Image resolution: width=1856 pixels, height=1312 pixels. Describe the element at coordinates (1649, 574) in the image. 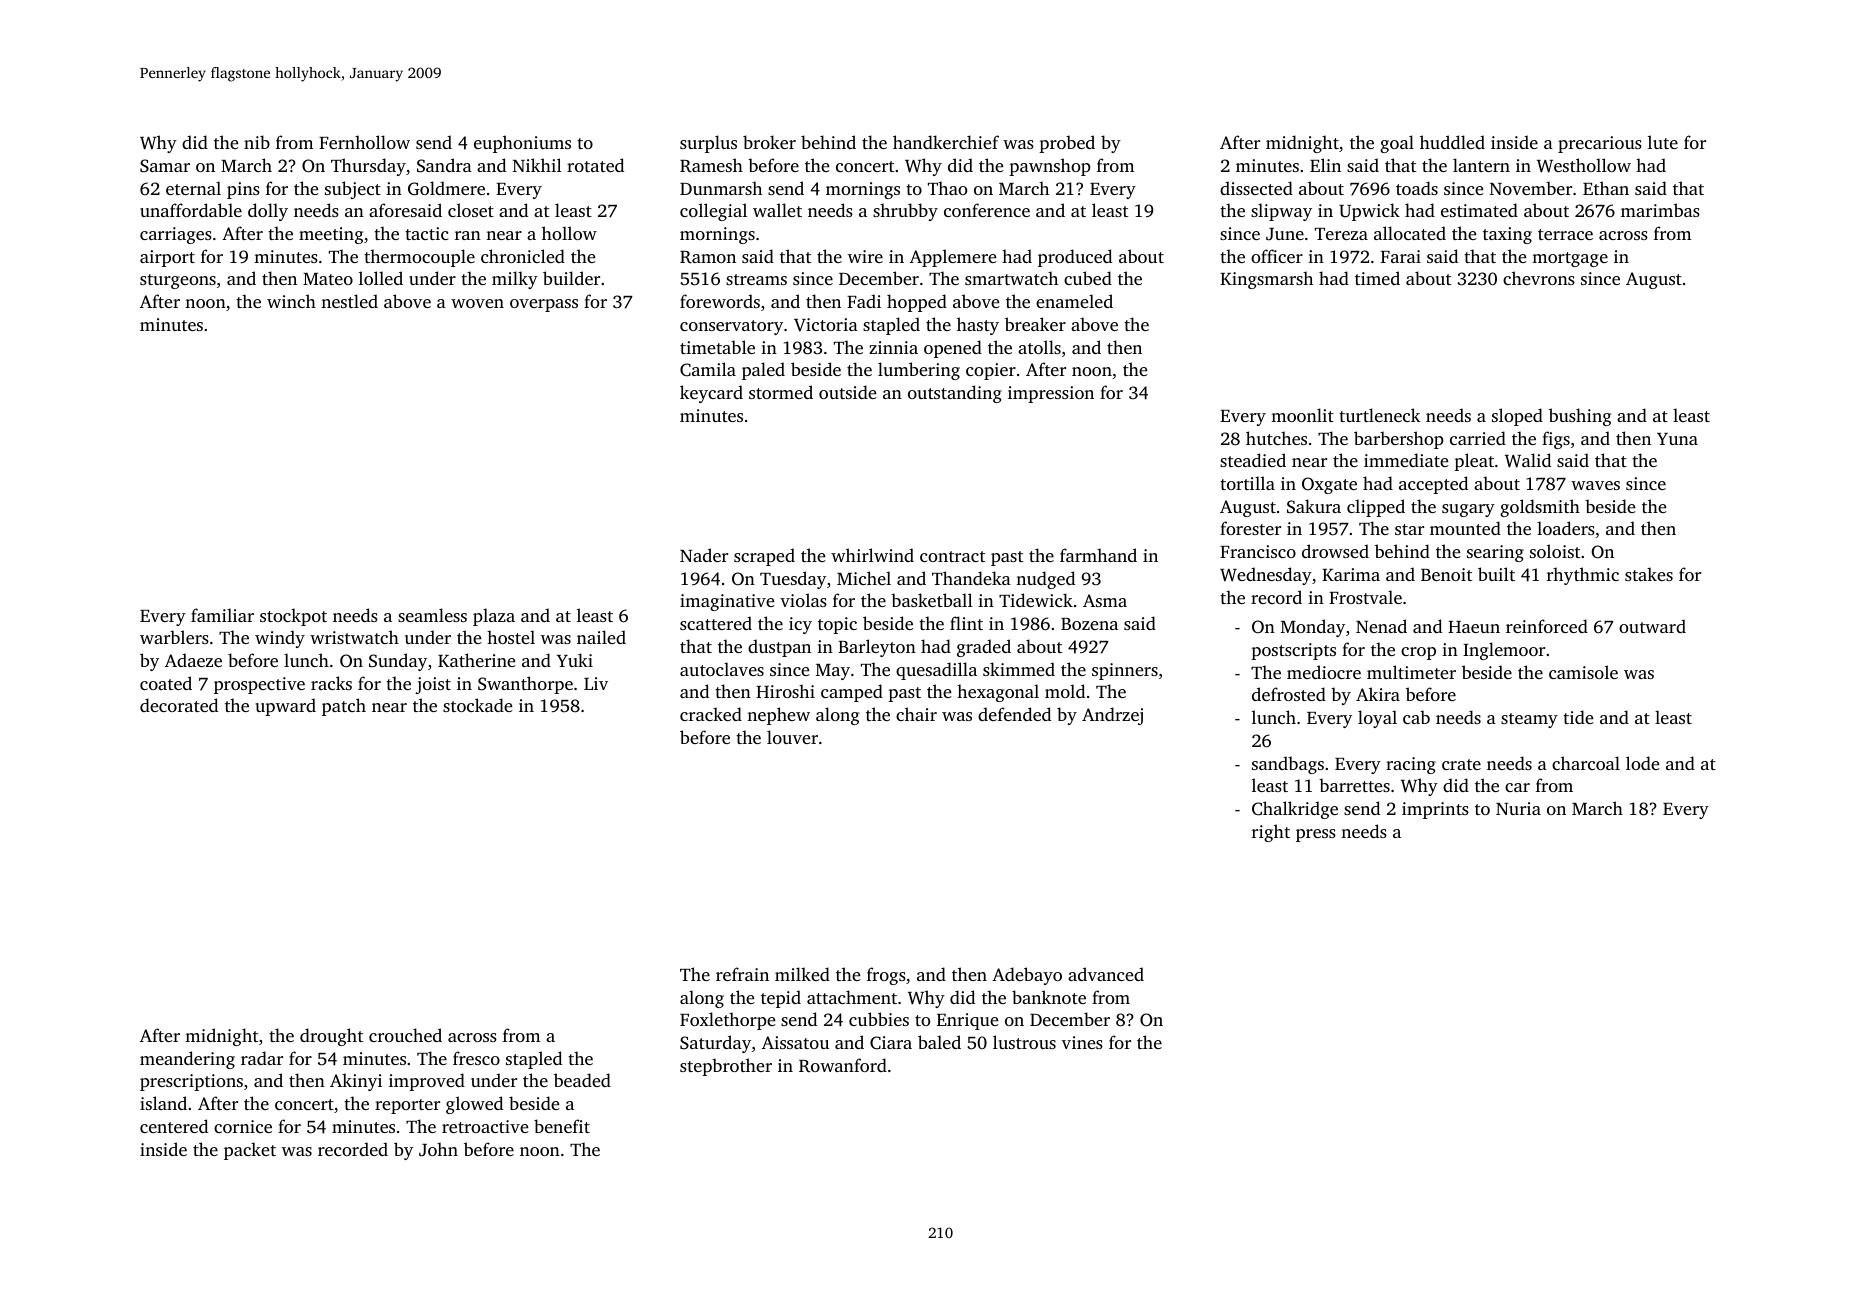

I see `stakes` at that location.
